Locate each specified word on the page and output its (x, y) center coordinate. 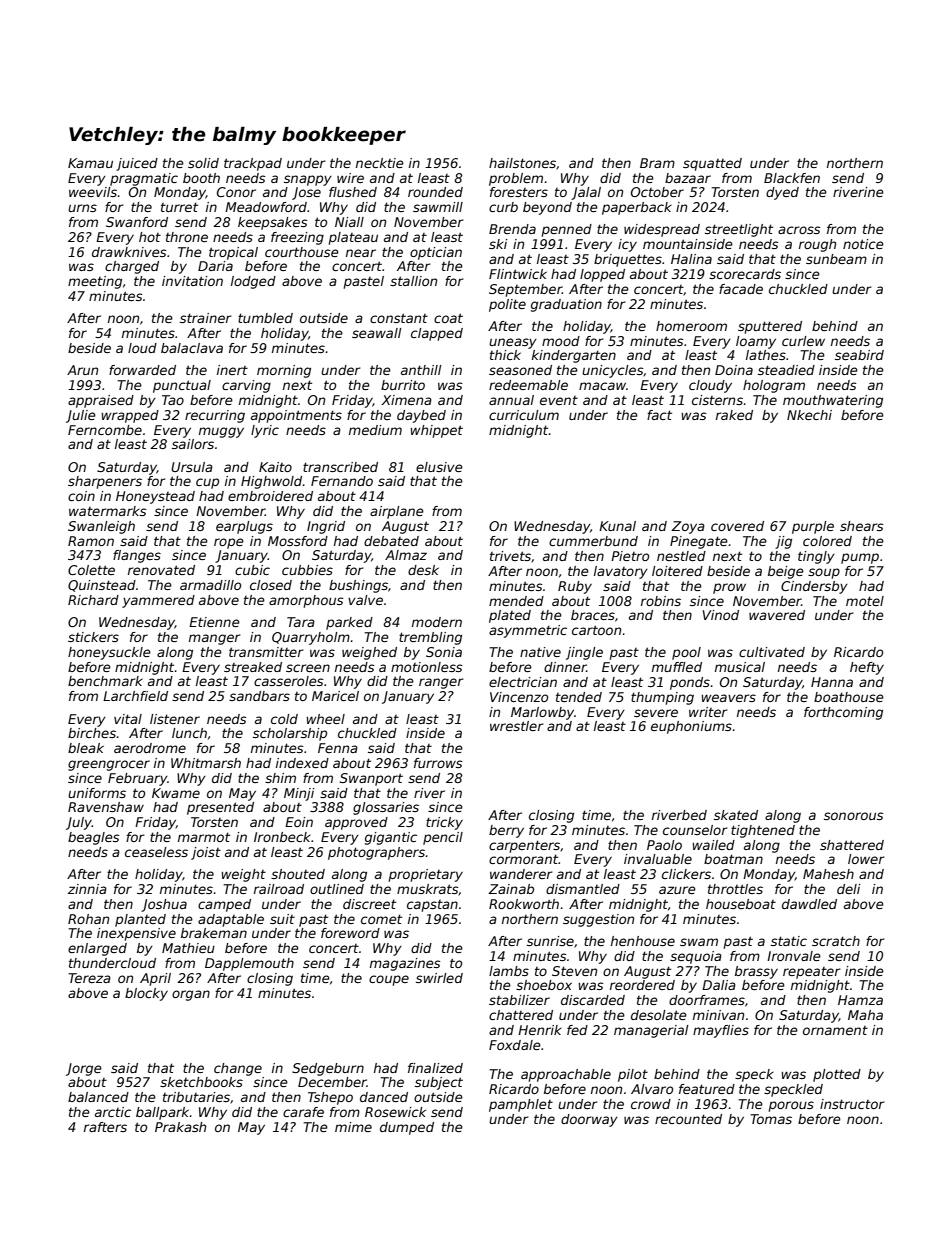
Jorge (84, 1069)
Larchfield (135, 696)
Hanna (832, 682)
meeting (95, 282)
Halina (691, 259)
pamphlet (521, 1105)
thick (505, 355)
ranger (441, 683)
